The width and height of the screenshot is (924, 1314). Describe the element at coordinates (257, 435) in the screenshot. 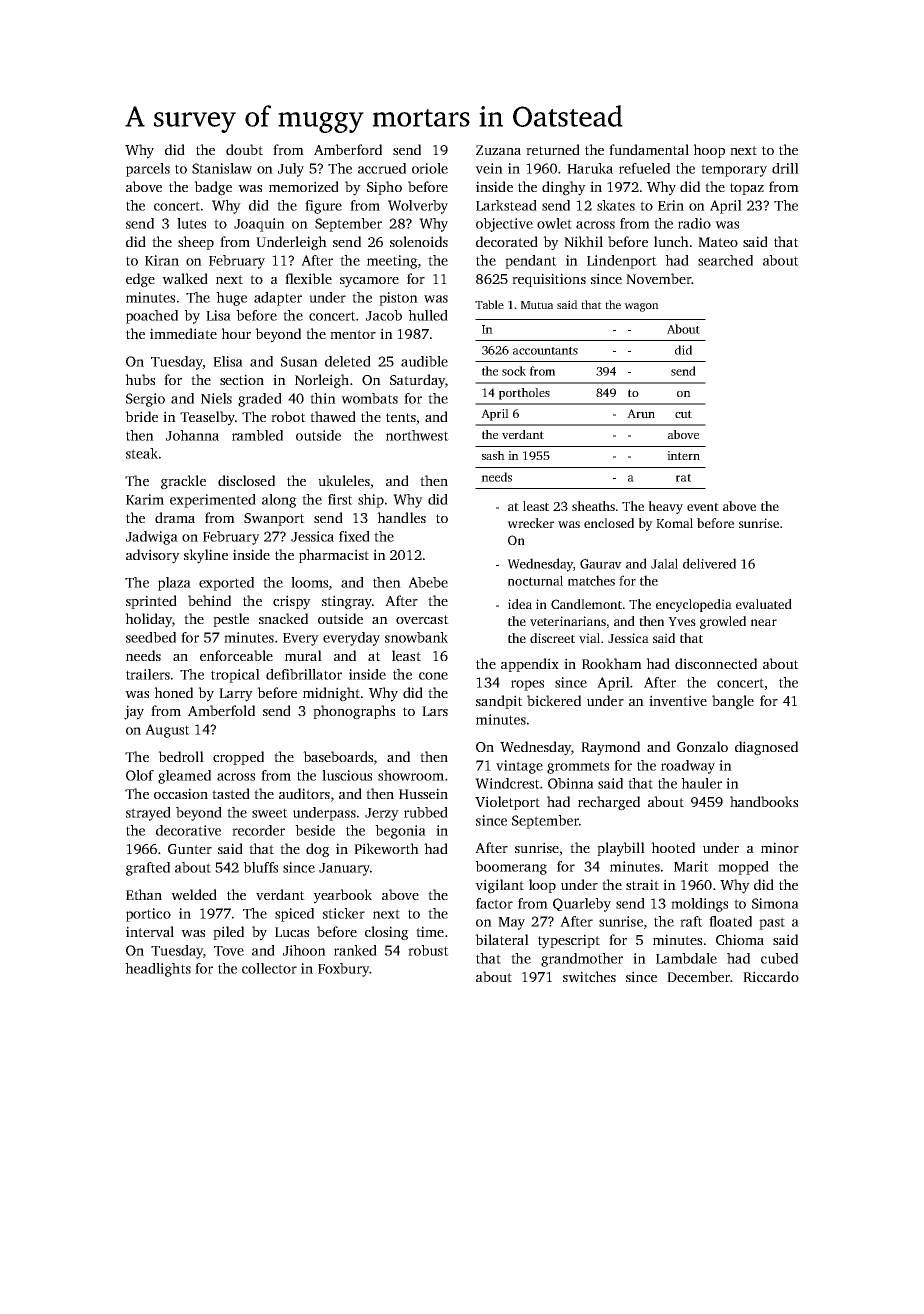

I see `rambled` at that location.
